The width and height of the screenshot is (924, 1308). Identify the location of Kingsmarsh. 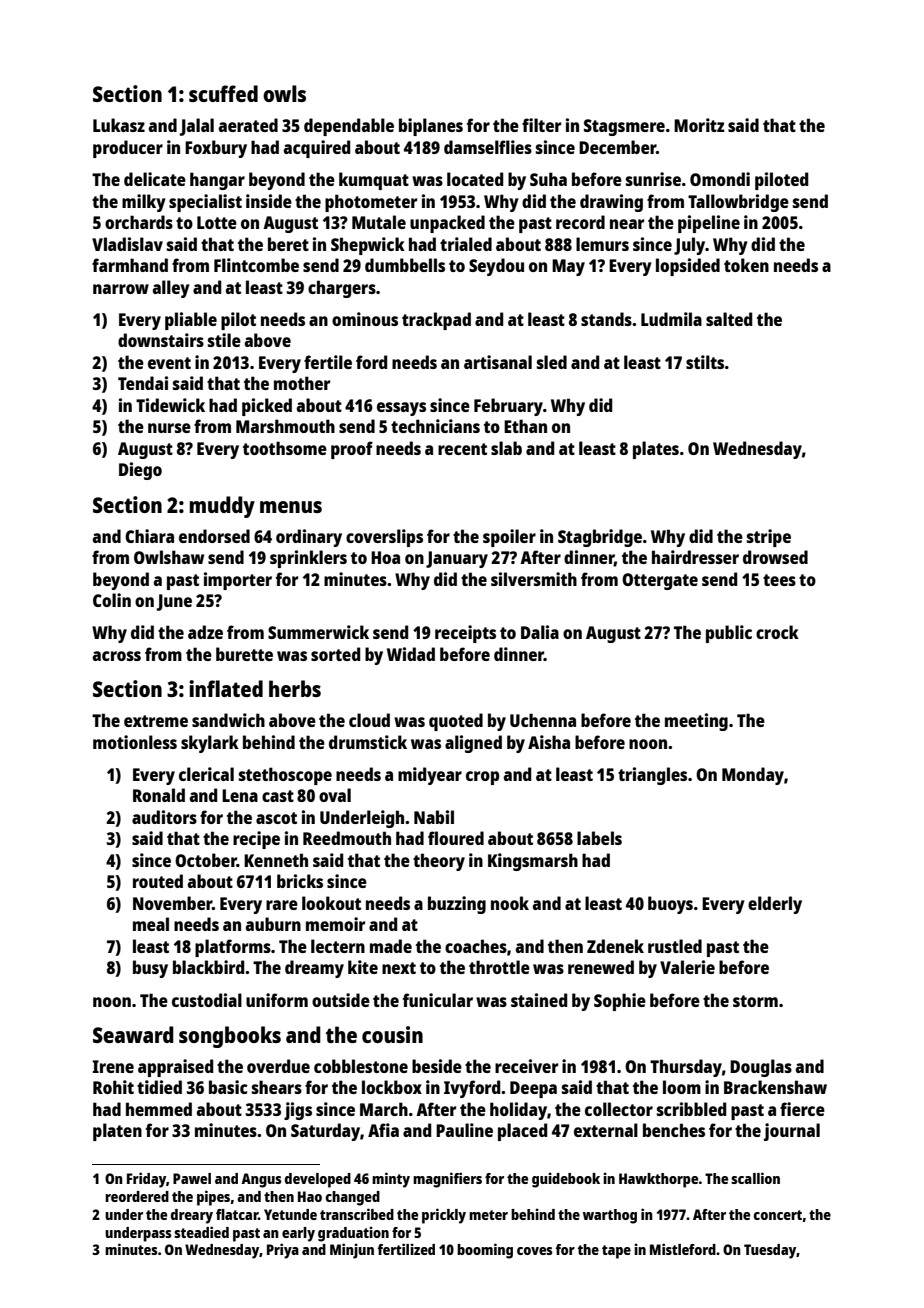
(533, 862).
